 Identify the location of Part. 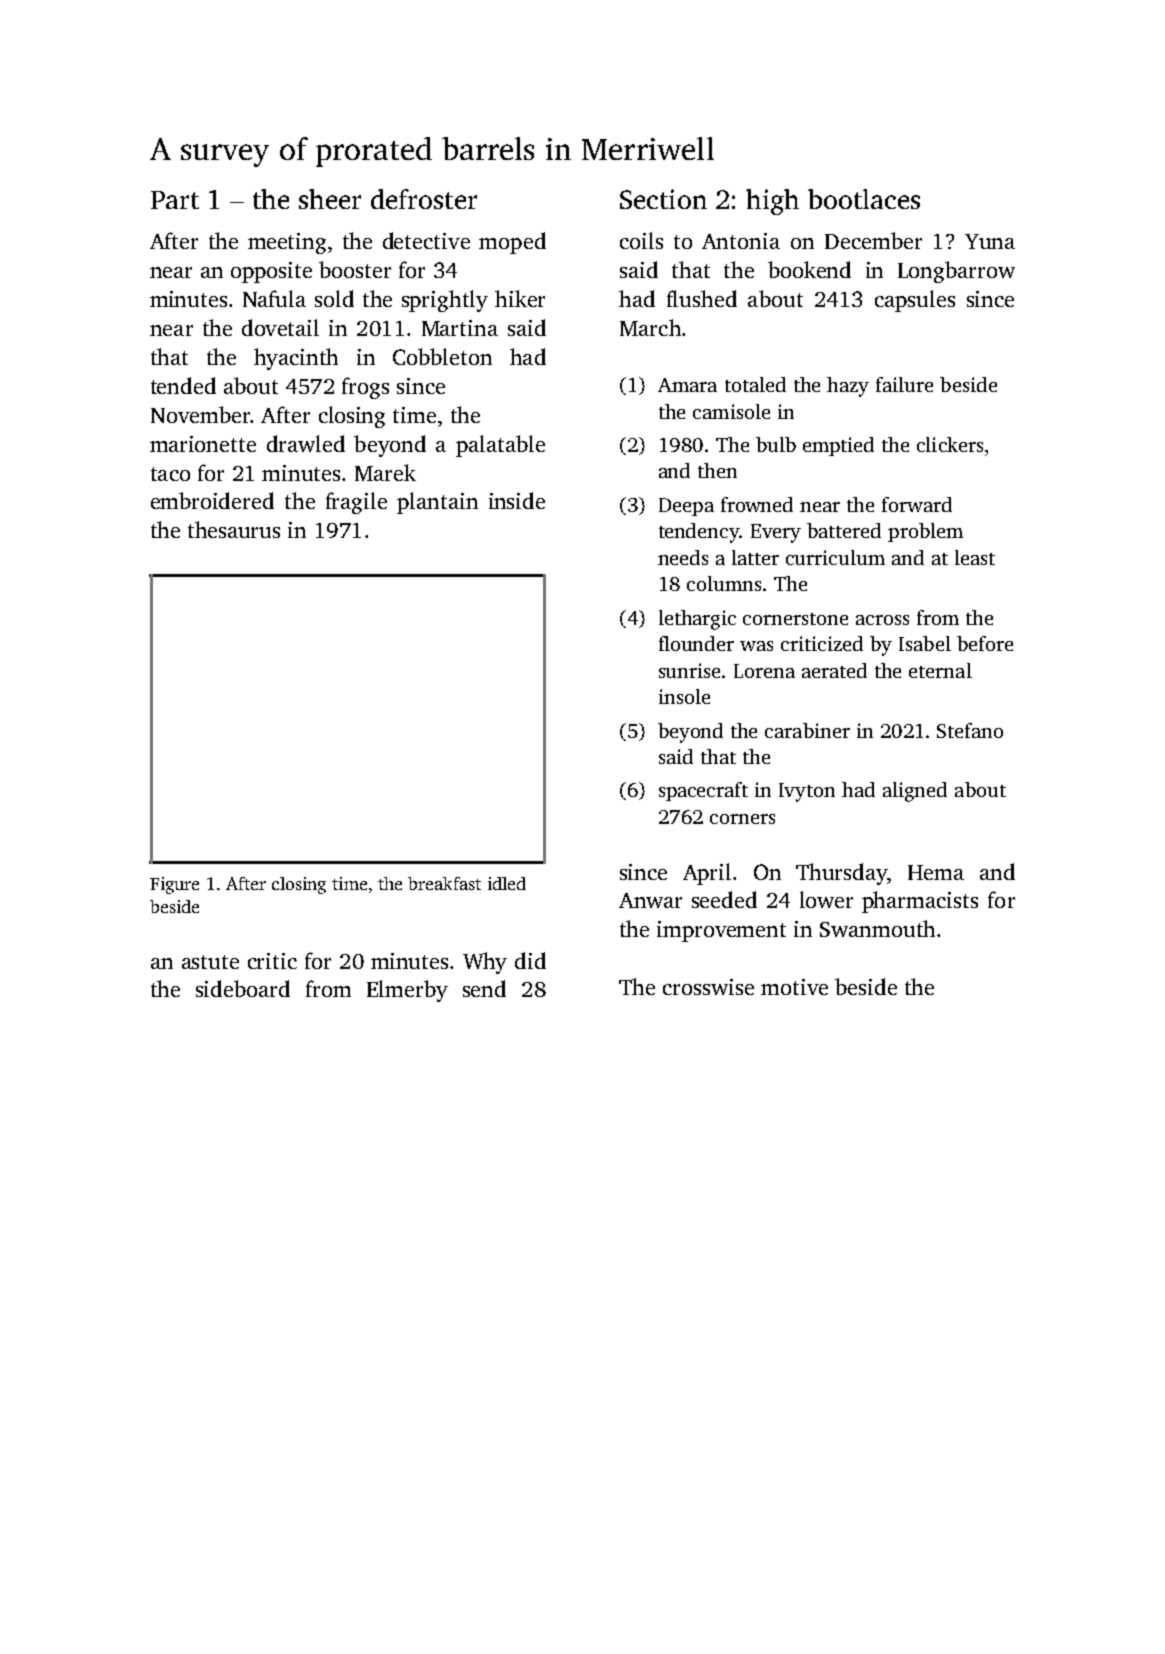
(175, 200).
